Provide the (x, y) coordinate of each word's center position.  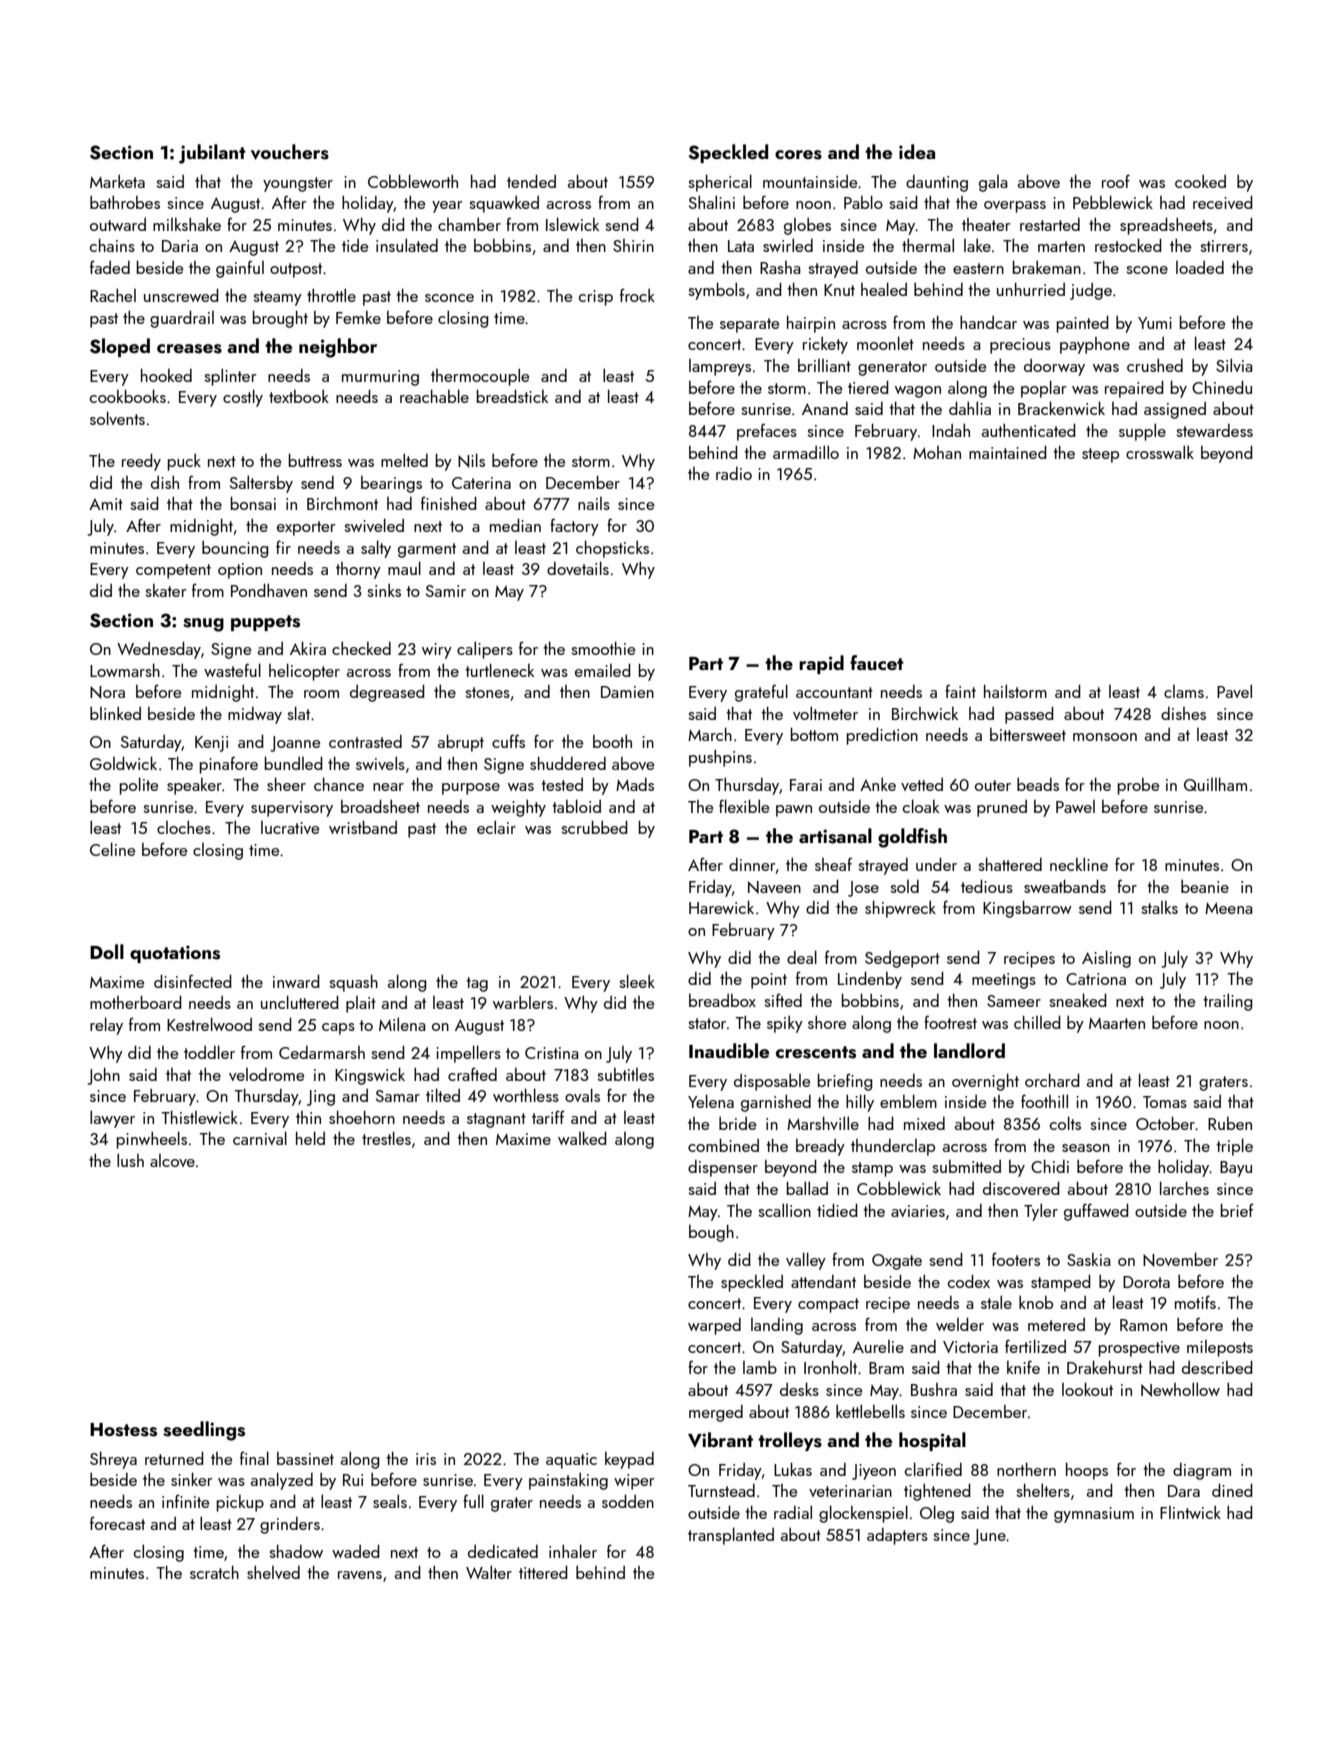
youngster (298, 184)
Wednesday (159, 650)
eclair (496, 827)
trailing (1228, 1002)
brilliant (824, 365)
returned (174, 1458)
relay (106, 1026)
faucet (877, 662)
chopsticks (612, 549)
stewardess (1214, 430)
